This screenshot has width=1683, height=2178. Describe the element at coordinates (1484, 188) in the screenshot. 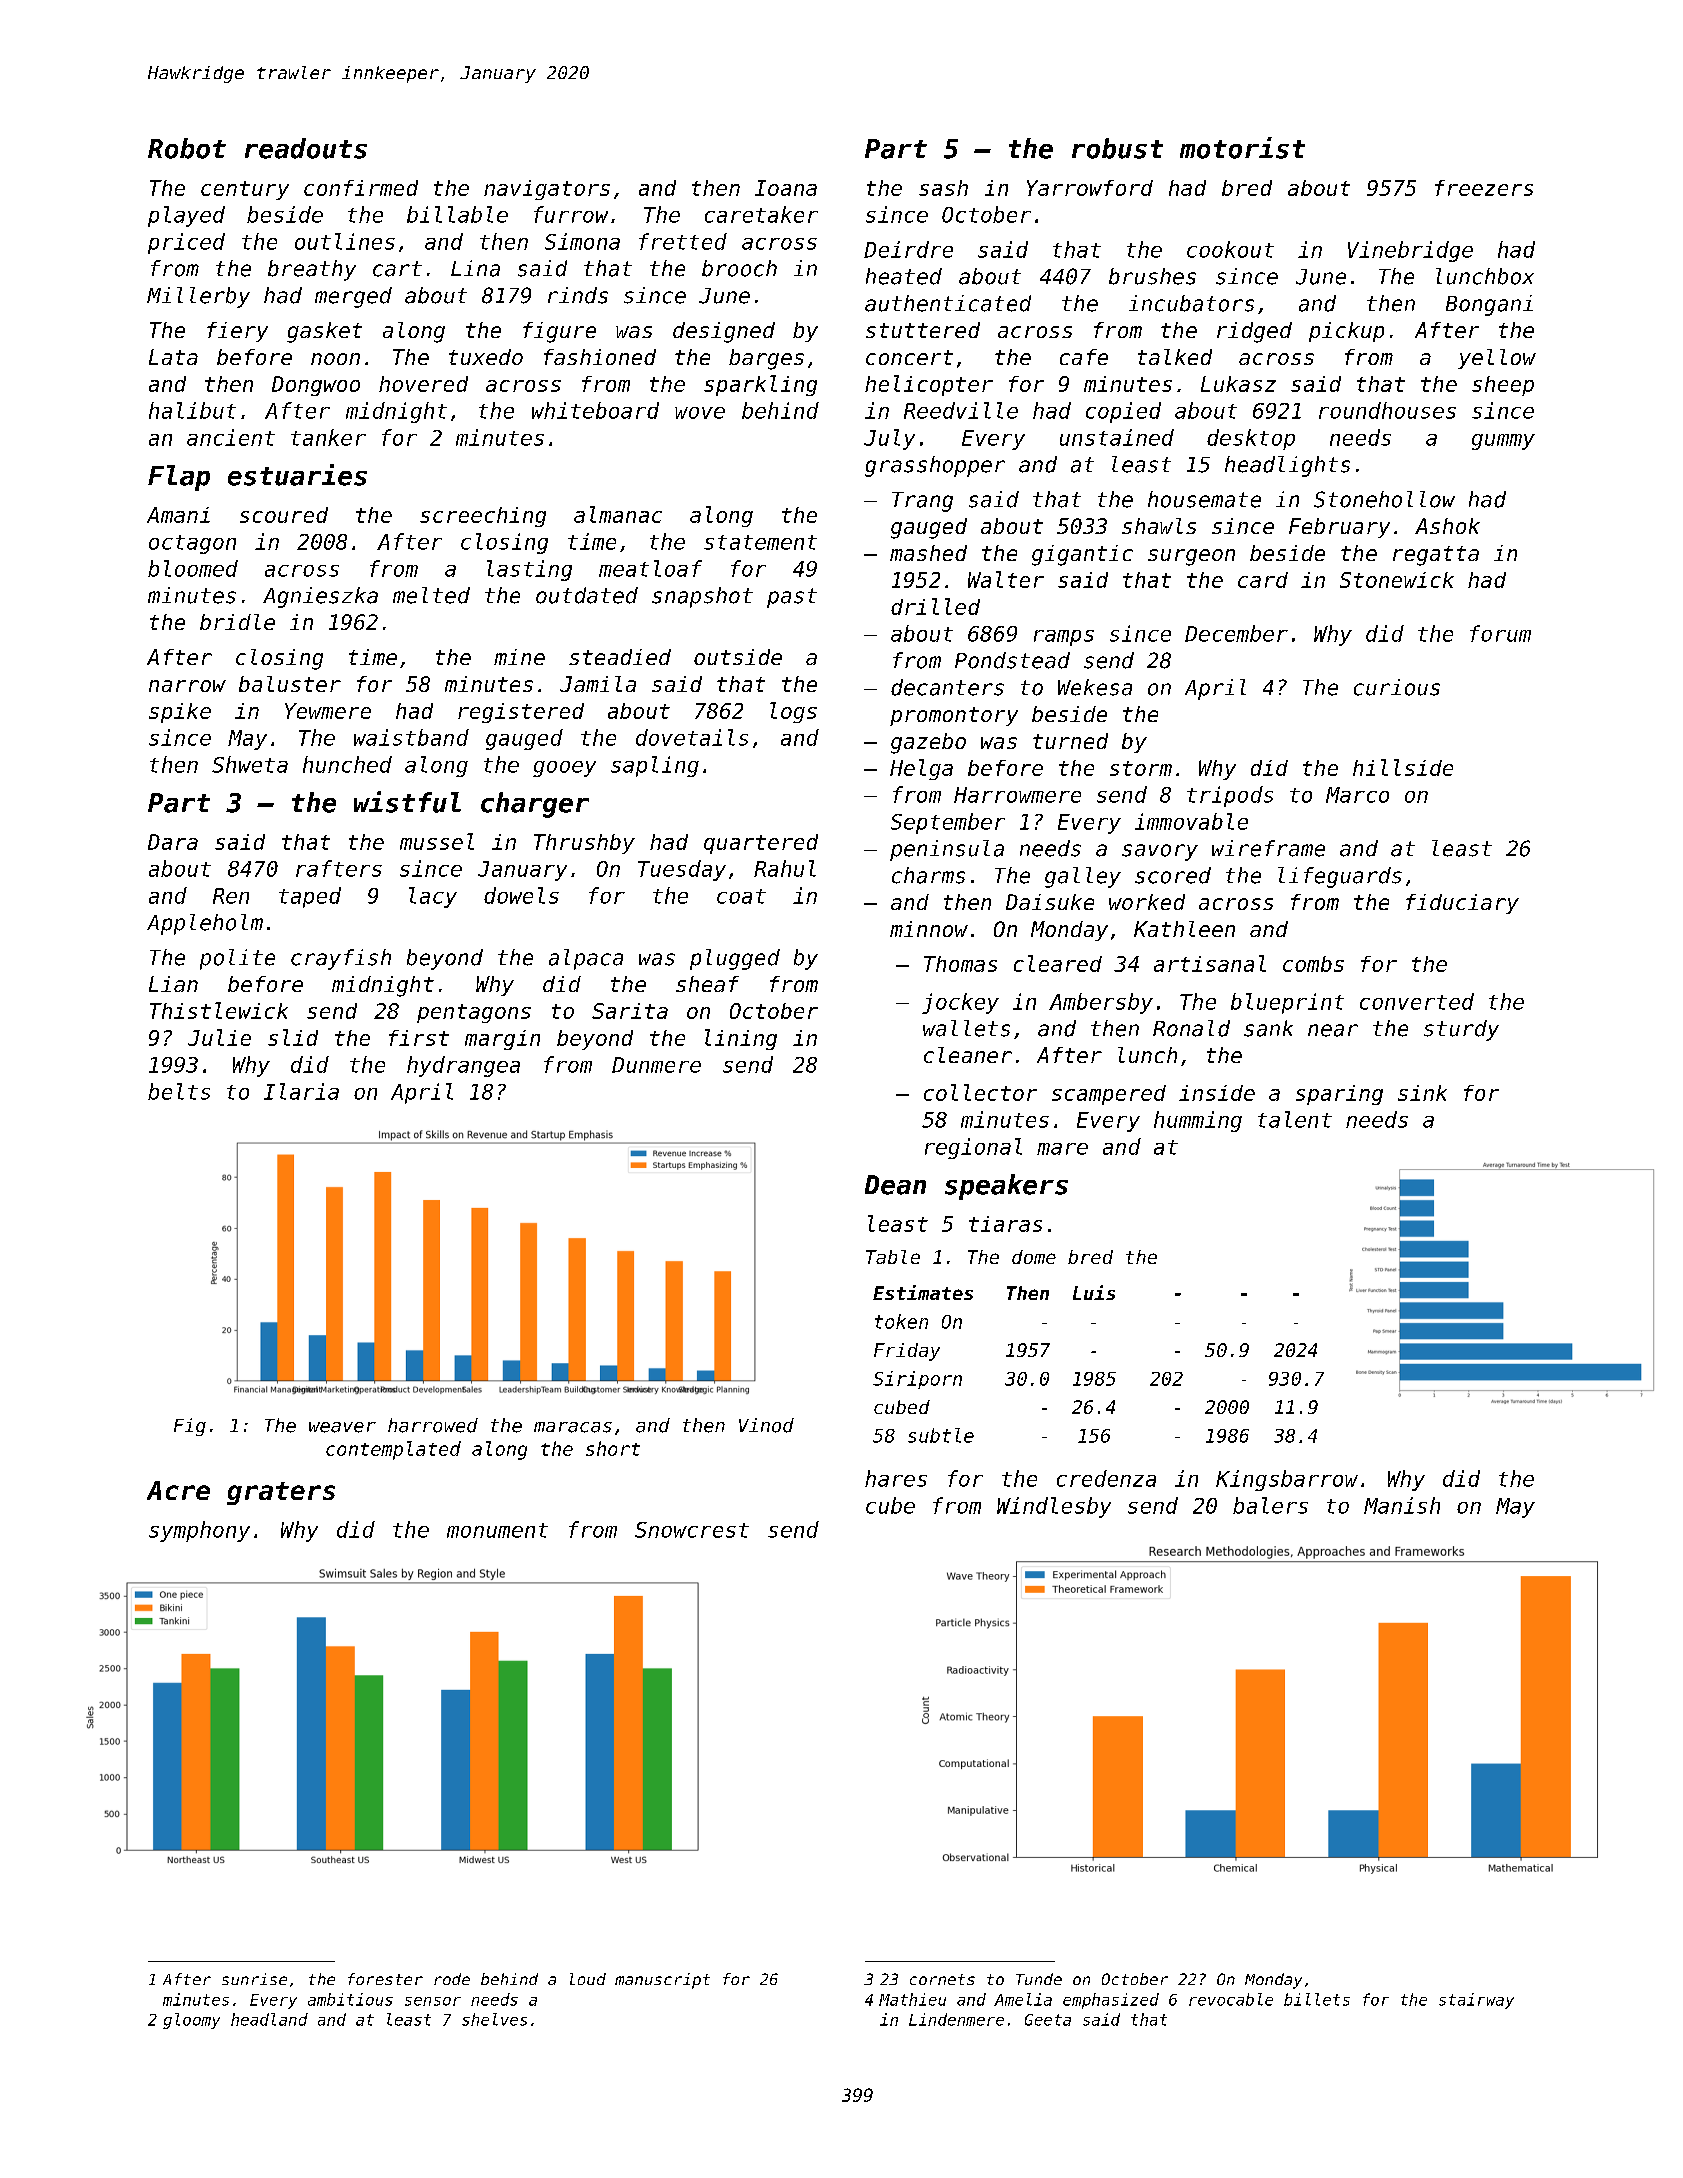

I see `freezers` at that location.
